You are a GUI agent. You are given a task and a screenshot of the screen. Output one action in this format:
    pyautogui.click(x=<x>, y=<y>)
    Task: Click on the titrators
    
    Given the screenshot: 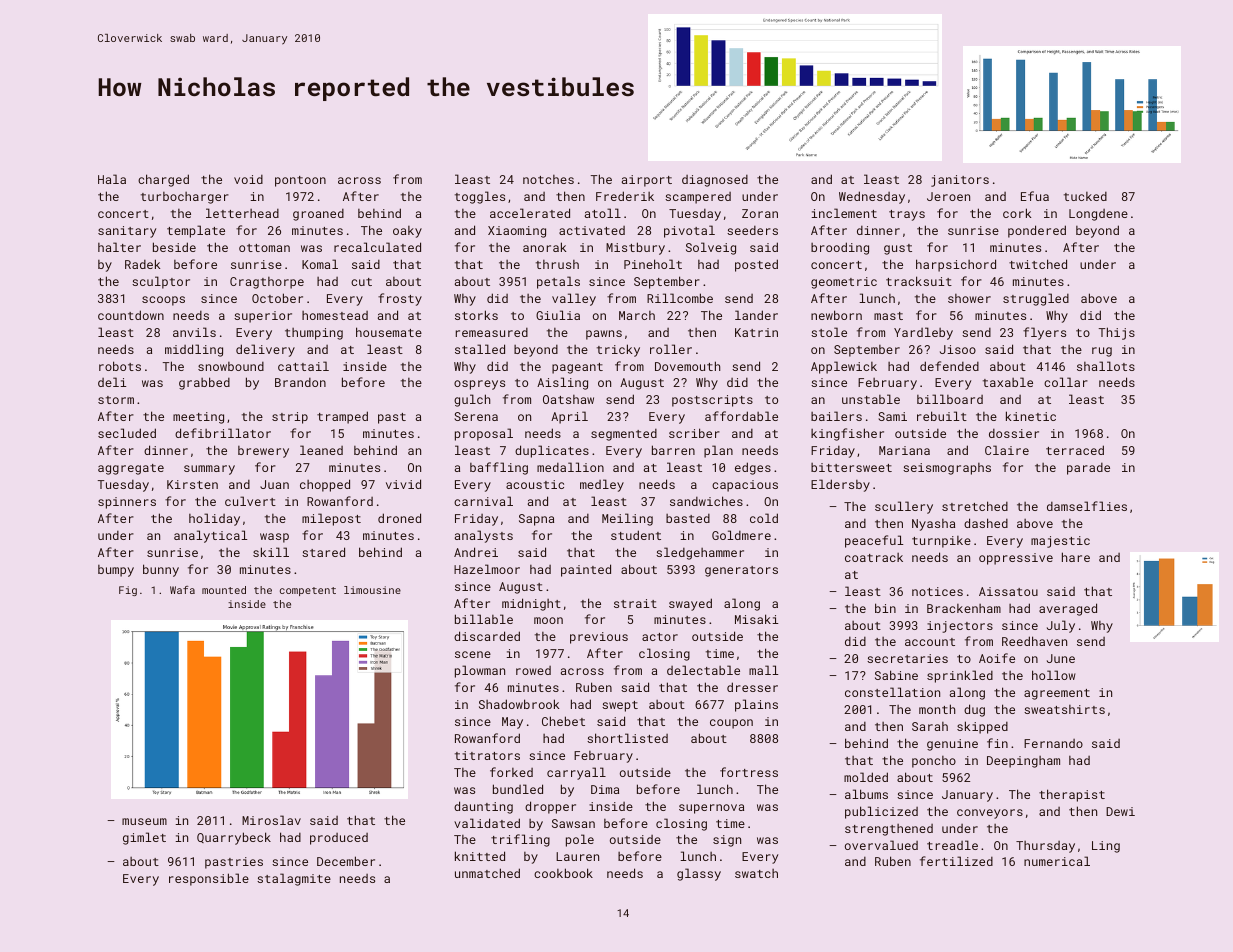 What is the action you would take?
    pyautogui.click(x=487, y=755)
